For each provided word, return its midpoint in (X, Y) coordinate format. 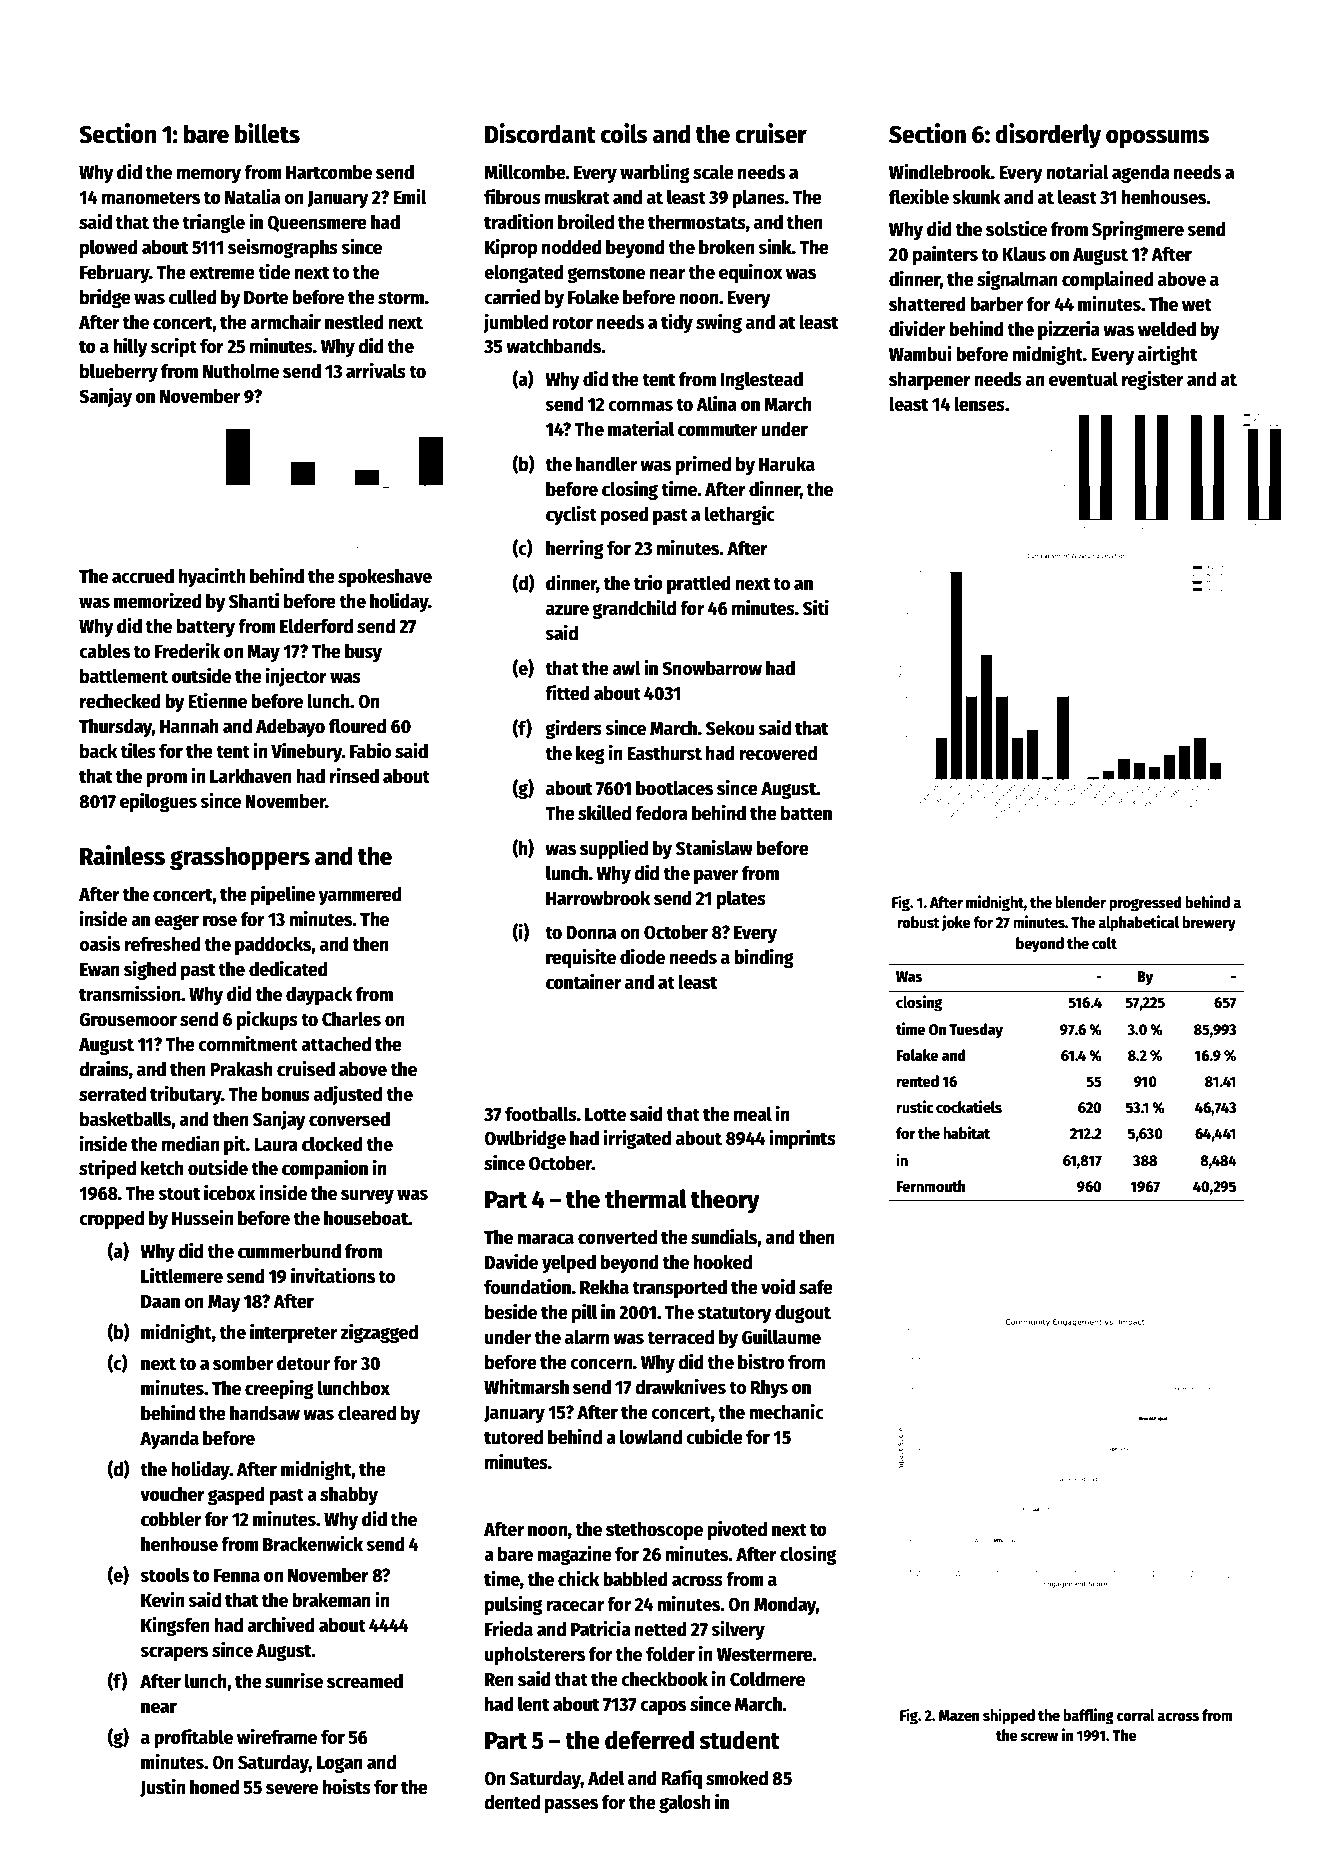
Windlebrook (940, 171)
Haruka (787, 464)
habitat (966, 1132)
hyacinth (211, 577)
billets (267, 133)
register (1153, 380)
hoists (347, 1786)
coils (624, 133)
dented (512, 1802)
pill (584, 1313)
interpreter (293, 1333)
